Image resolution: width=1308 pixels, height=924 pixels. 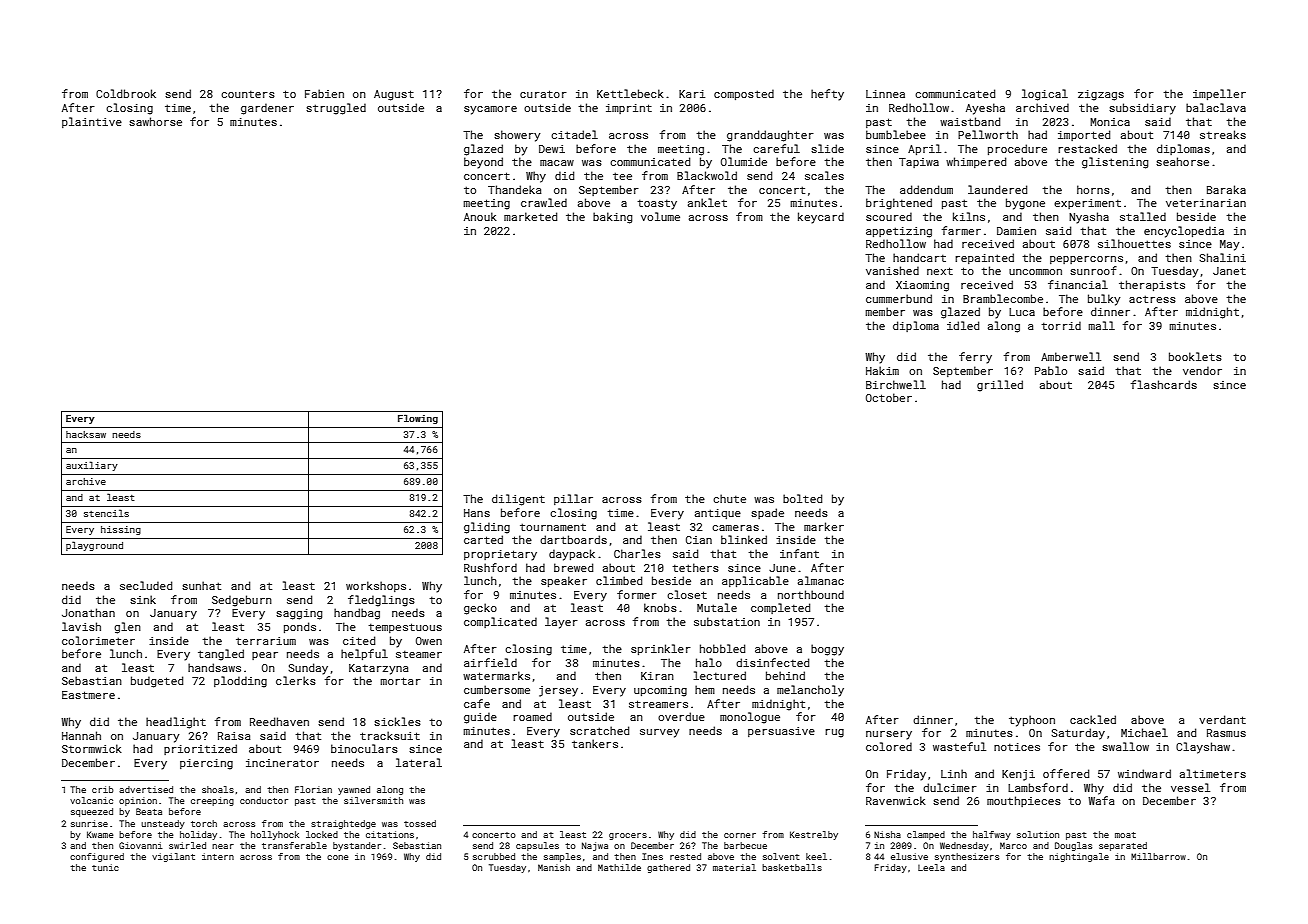 What do you see at coordinates (1071, 356) in the screenshot?
I see `Amberwell` at bounding box center [1071, 356].
